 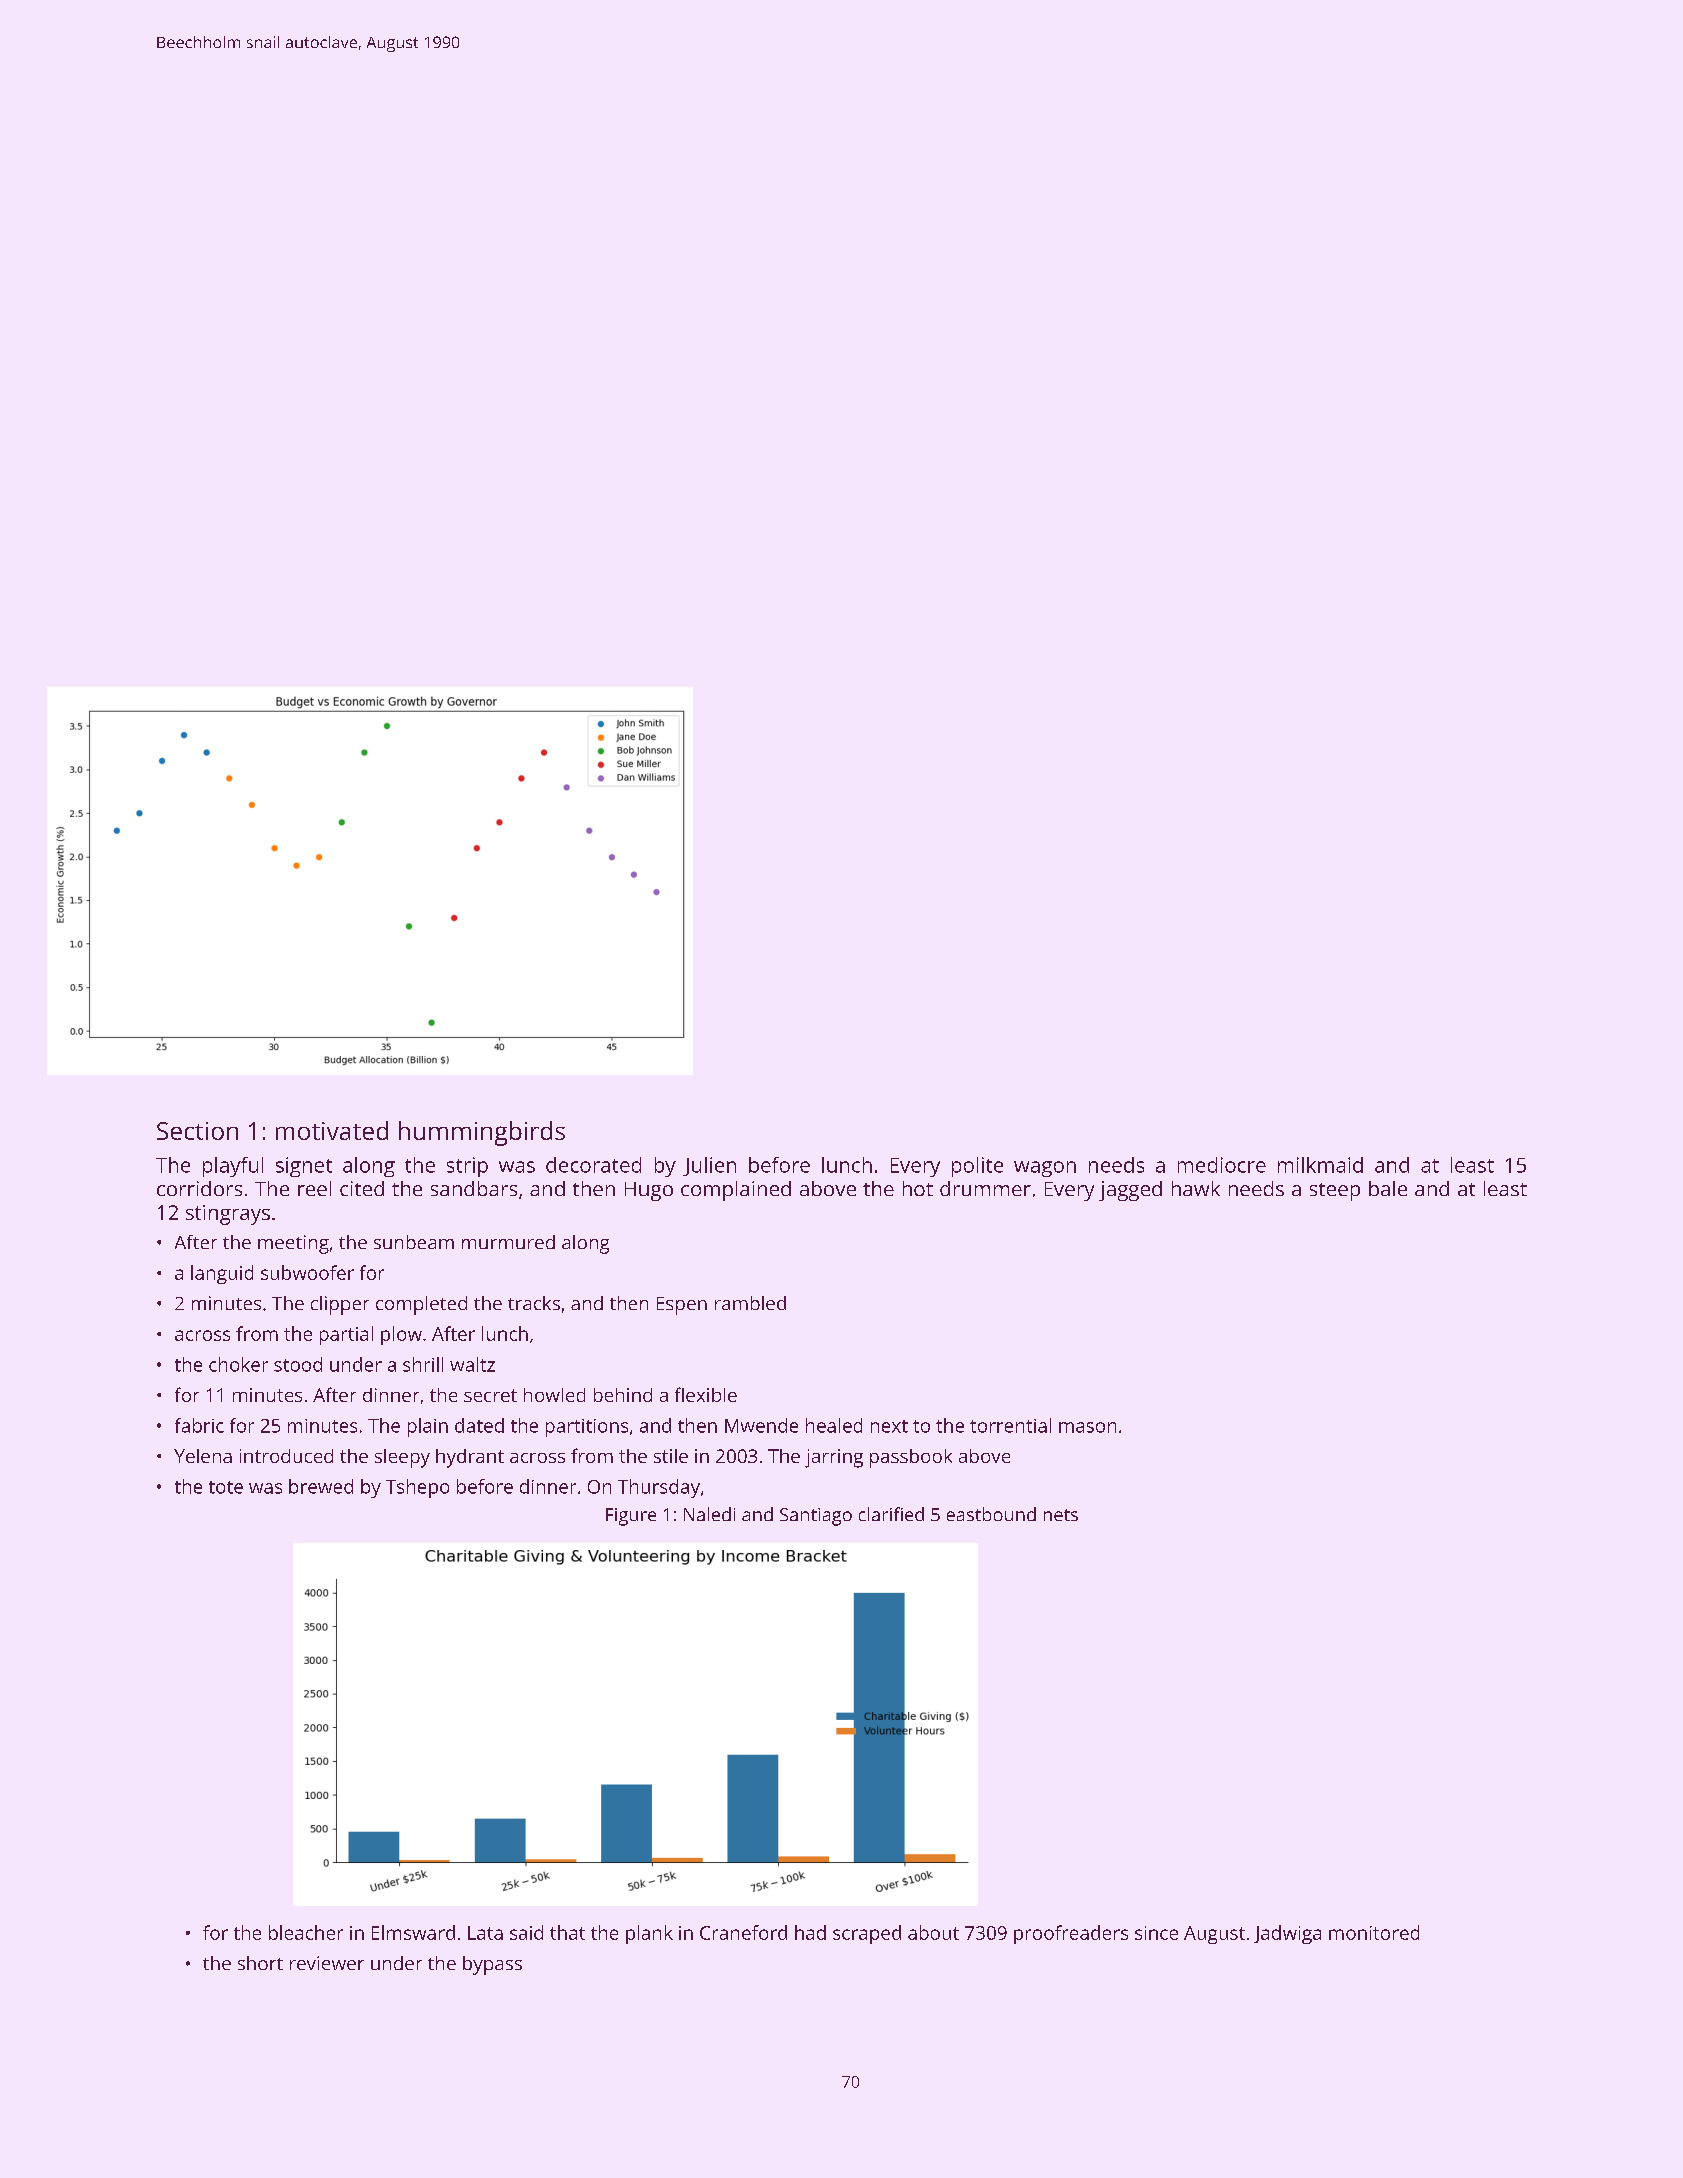 What do you see at coordinates (414, 1242) in the image?
I see `sunbeam` at bounding box center [414, 1242].
